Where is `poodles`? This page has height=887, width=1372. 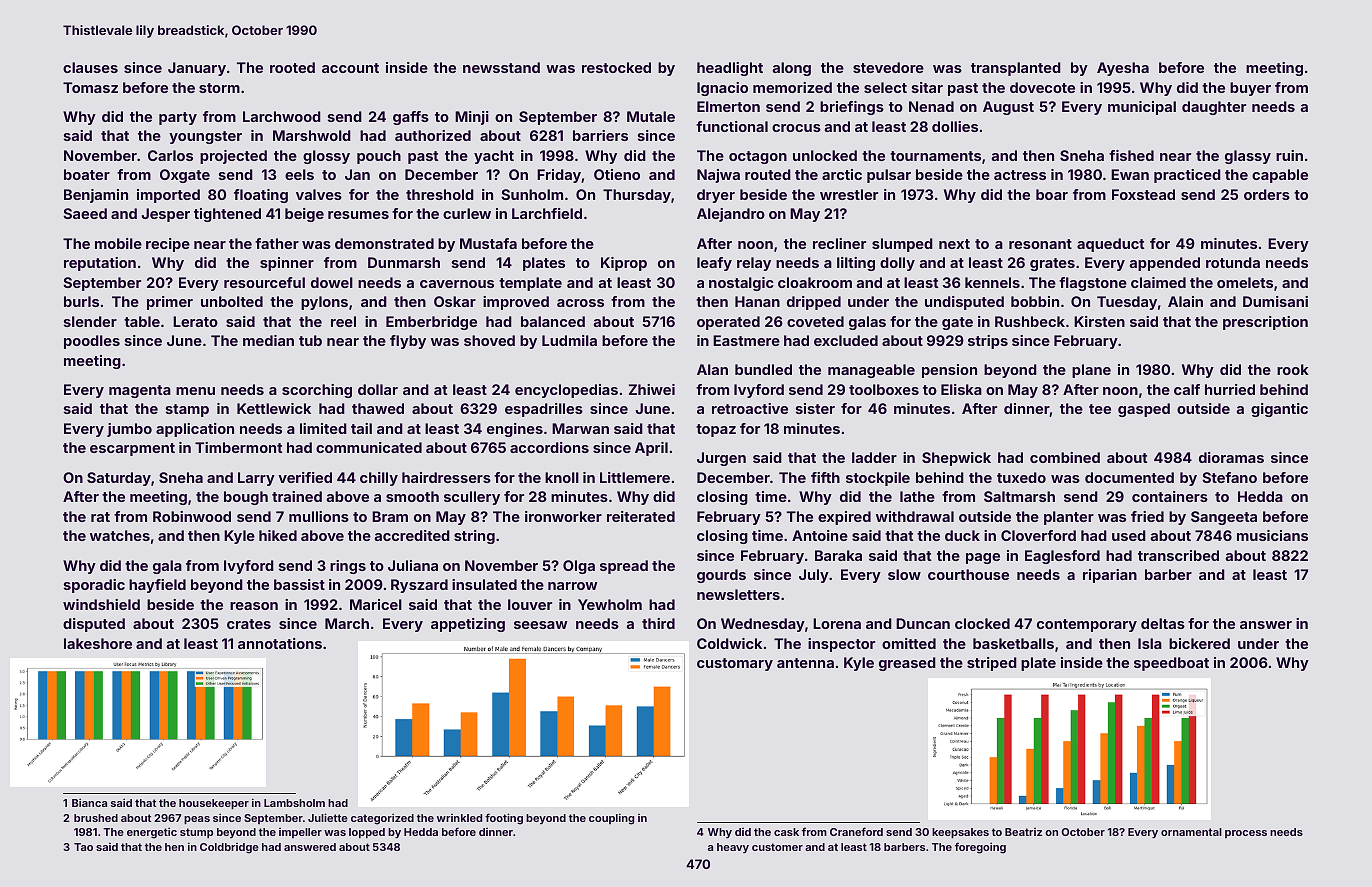
poodles is located at coordinates (92, 342).
